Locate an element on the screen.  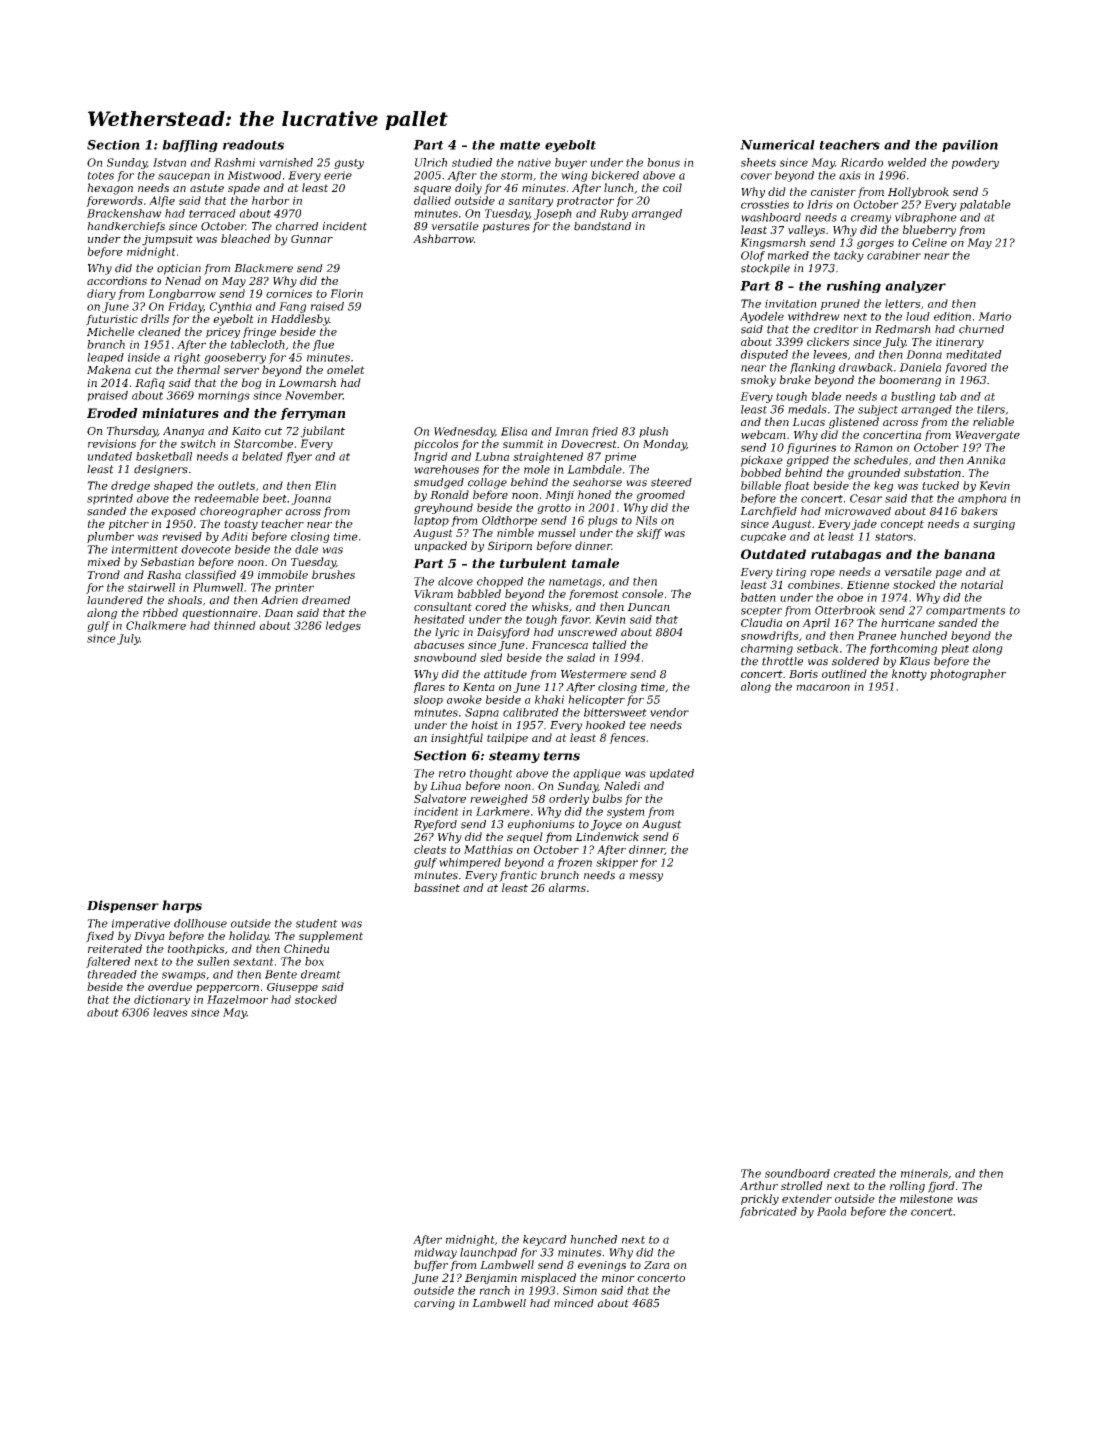
tilers is located at coordinates (991, 409).
